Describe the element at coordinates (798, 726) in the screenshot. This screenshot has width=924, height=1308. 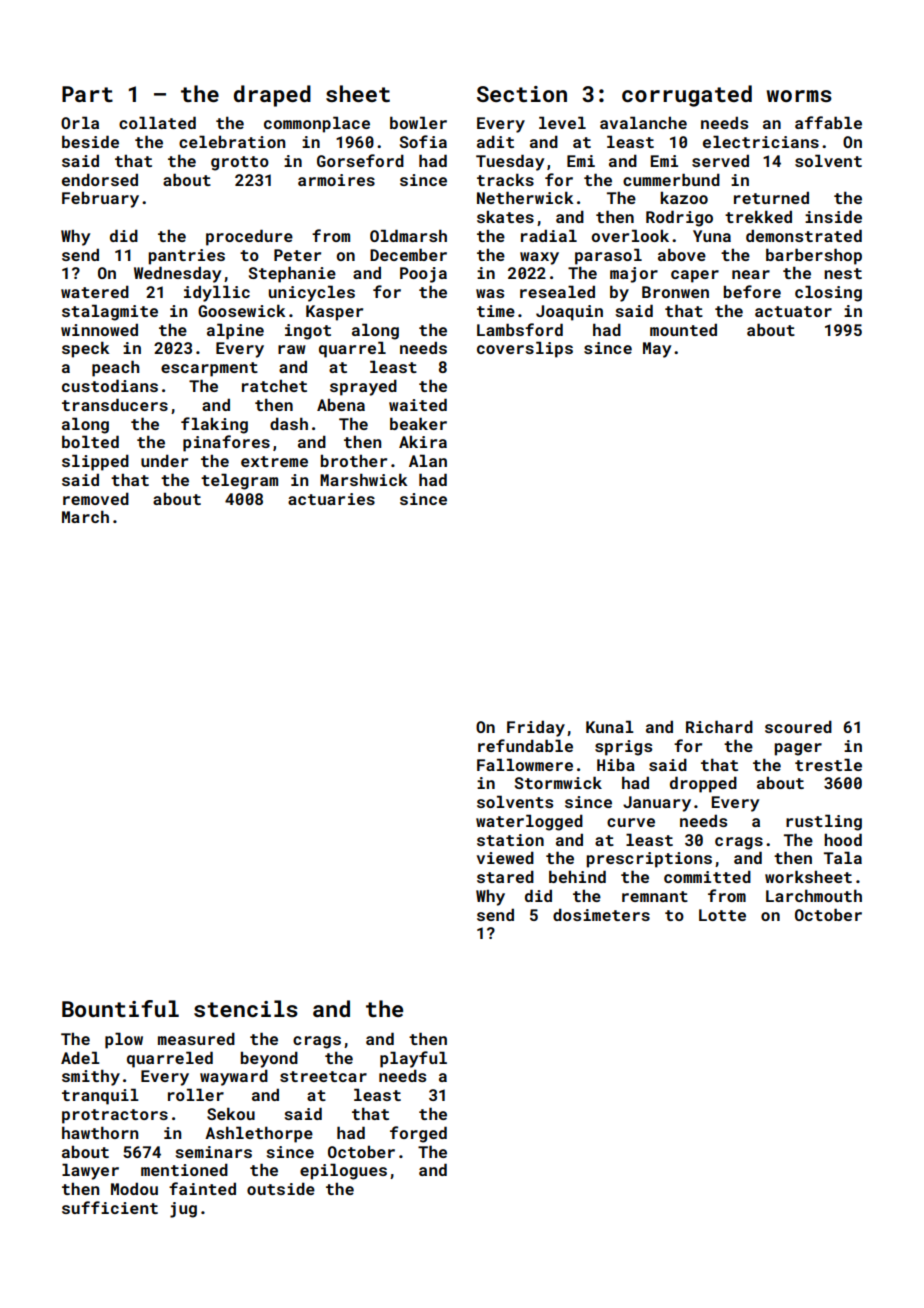
I see `scoured` at that location.
